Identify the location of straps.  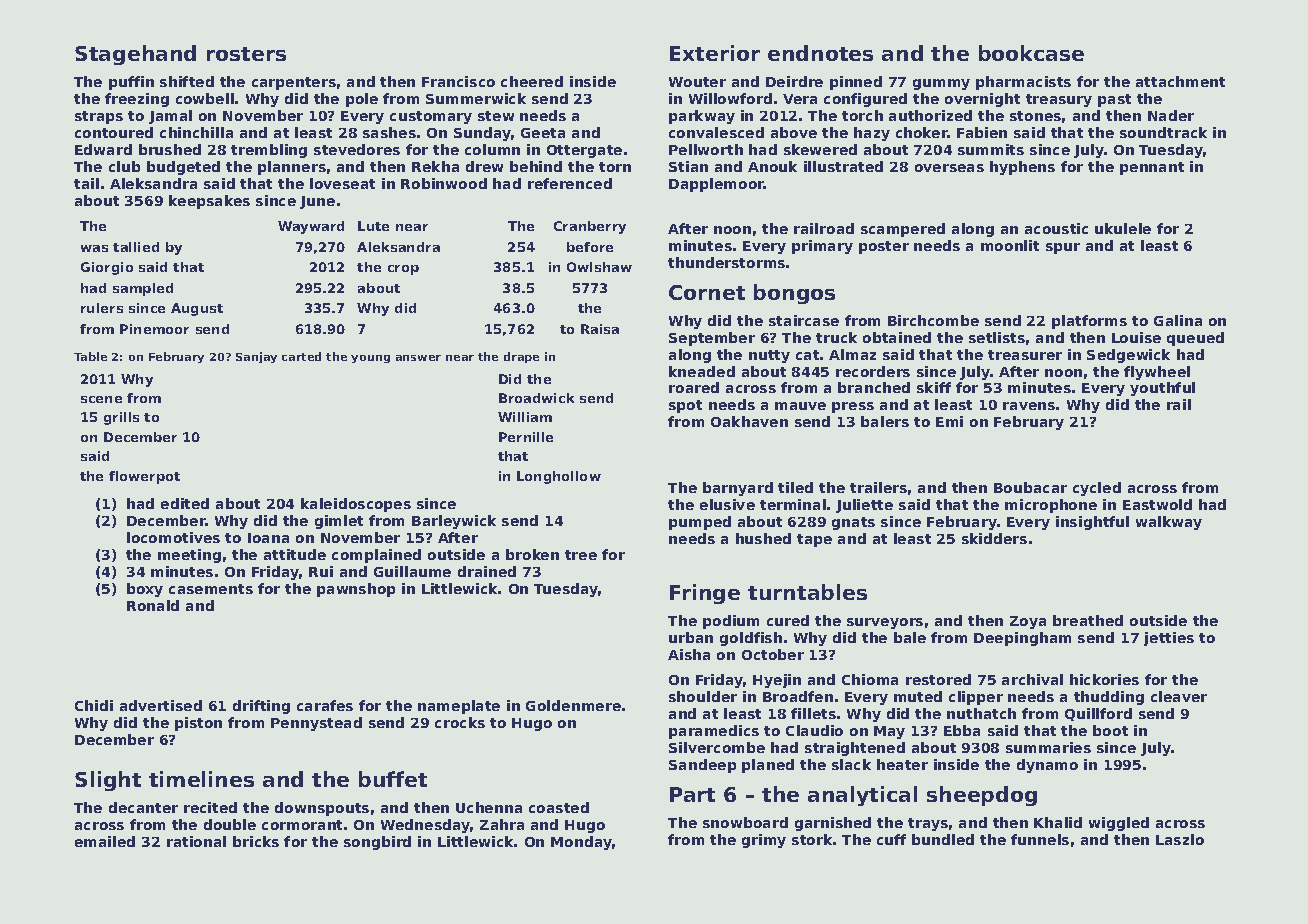
(99, 117).
